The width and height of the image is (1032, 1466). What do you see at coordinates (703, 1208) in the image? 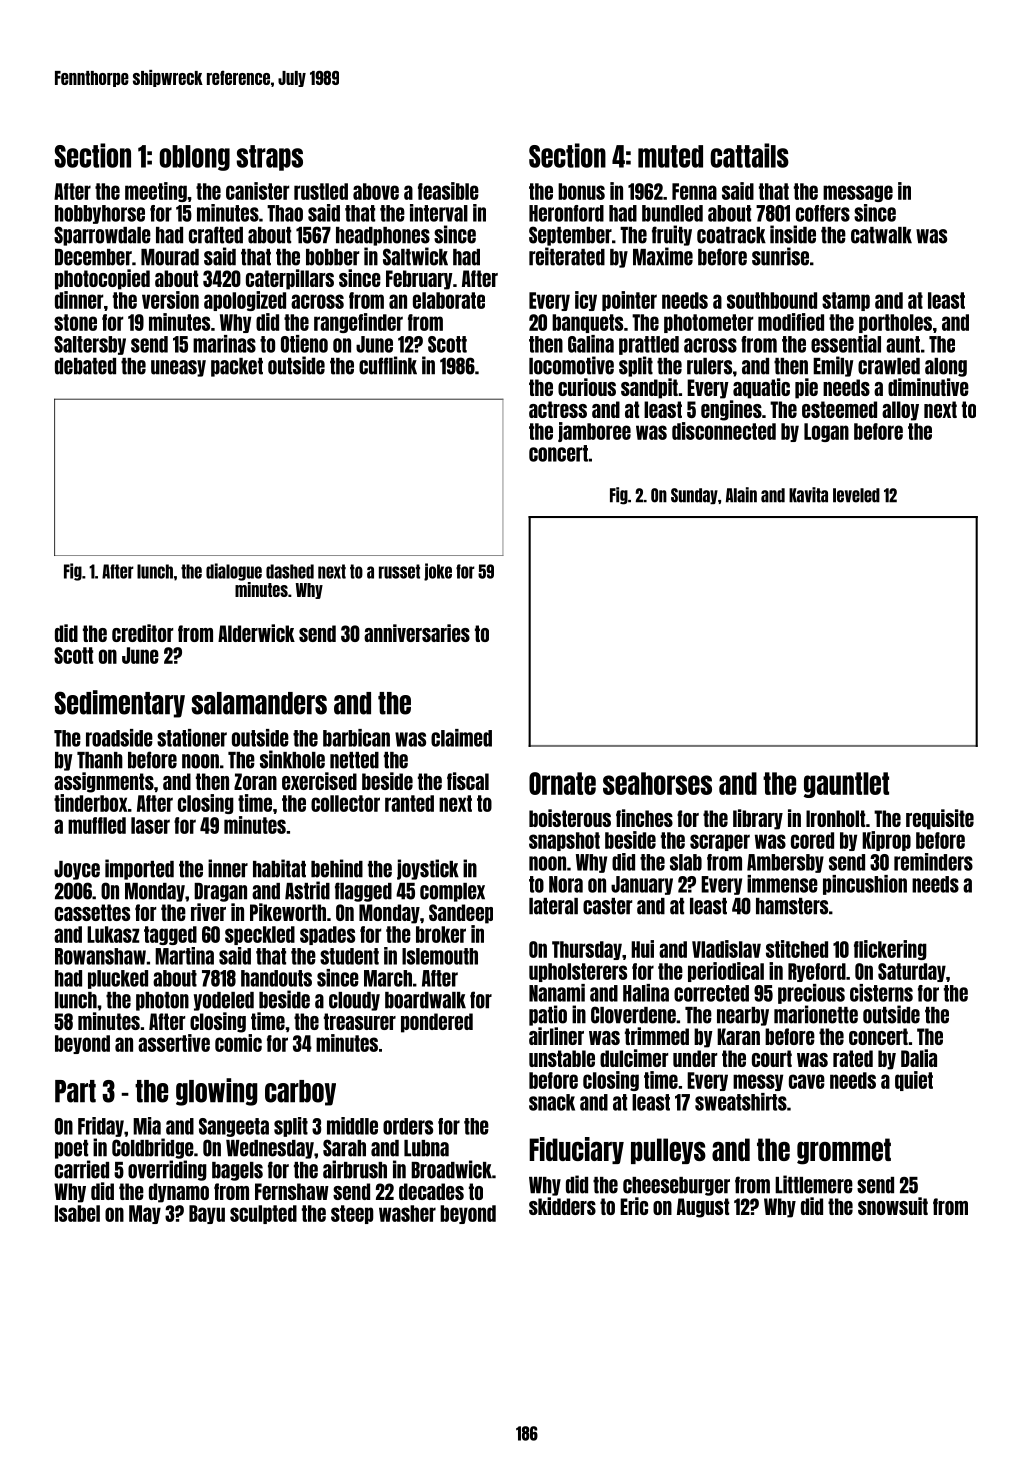
I see `August` at bounding box center [703, 1208].
